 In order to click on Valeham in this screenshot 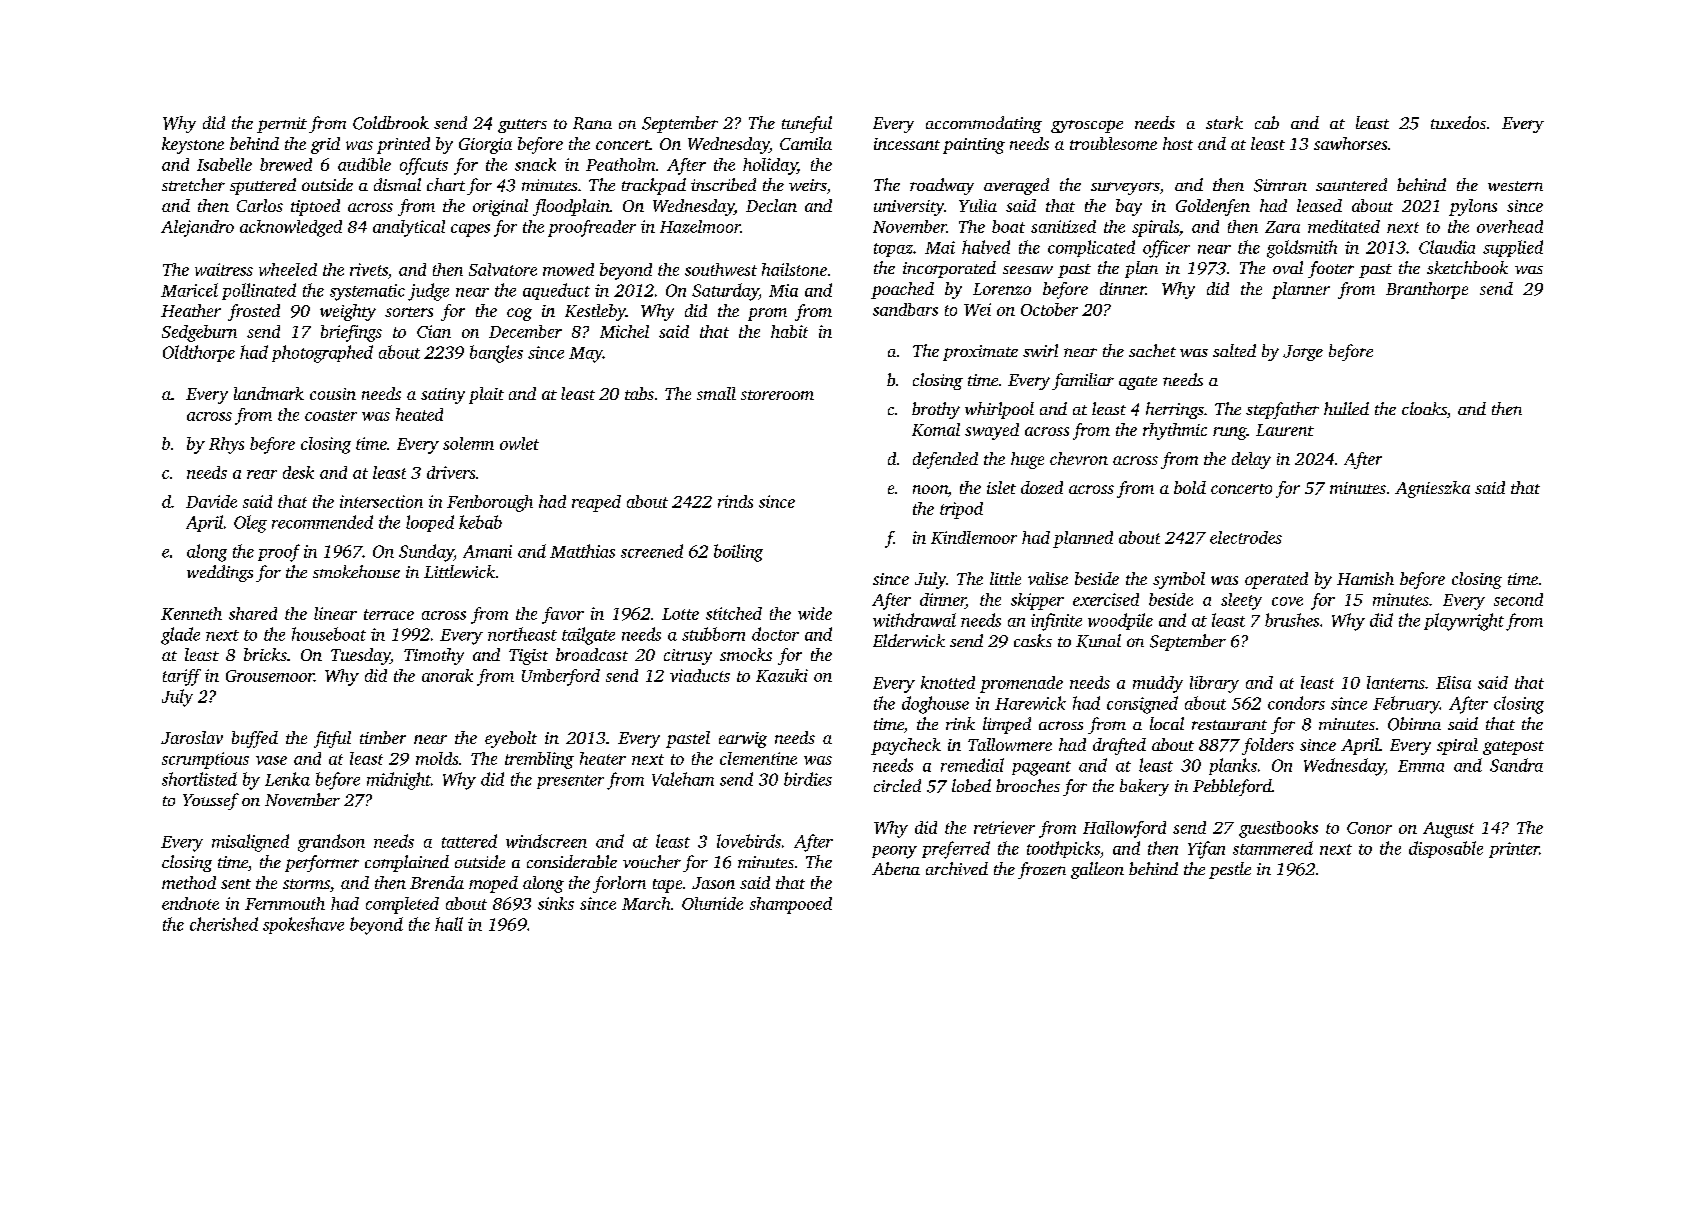, I will do `click(683, 779)`.
